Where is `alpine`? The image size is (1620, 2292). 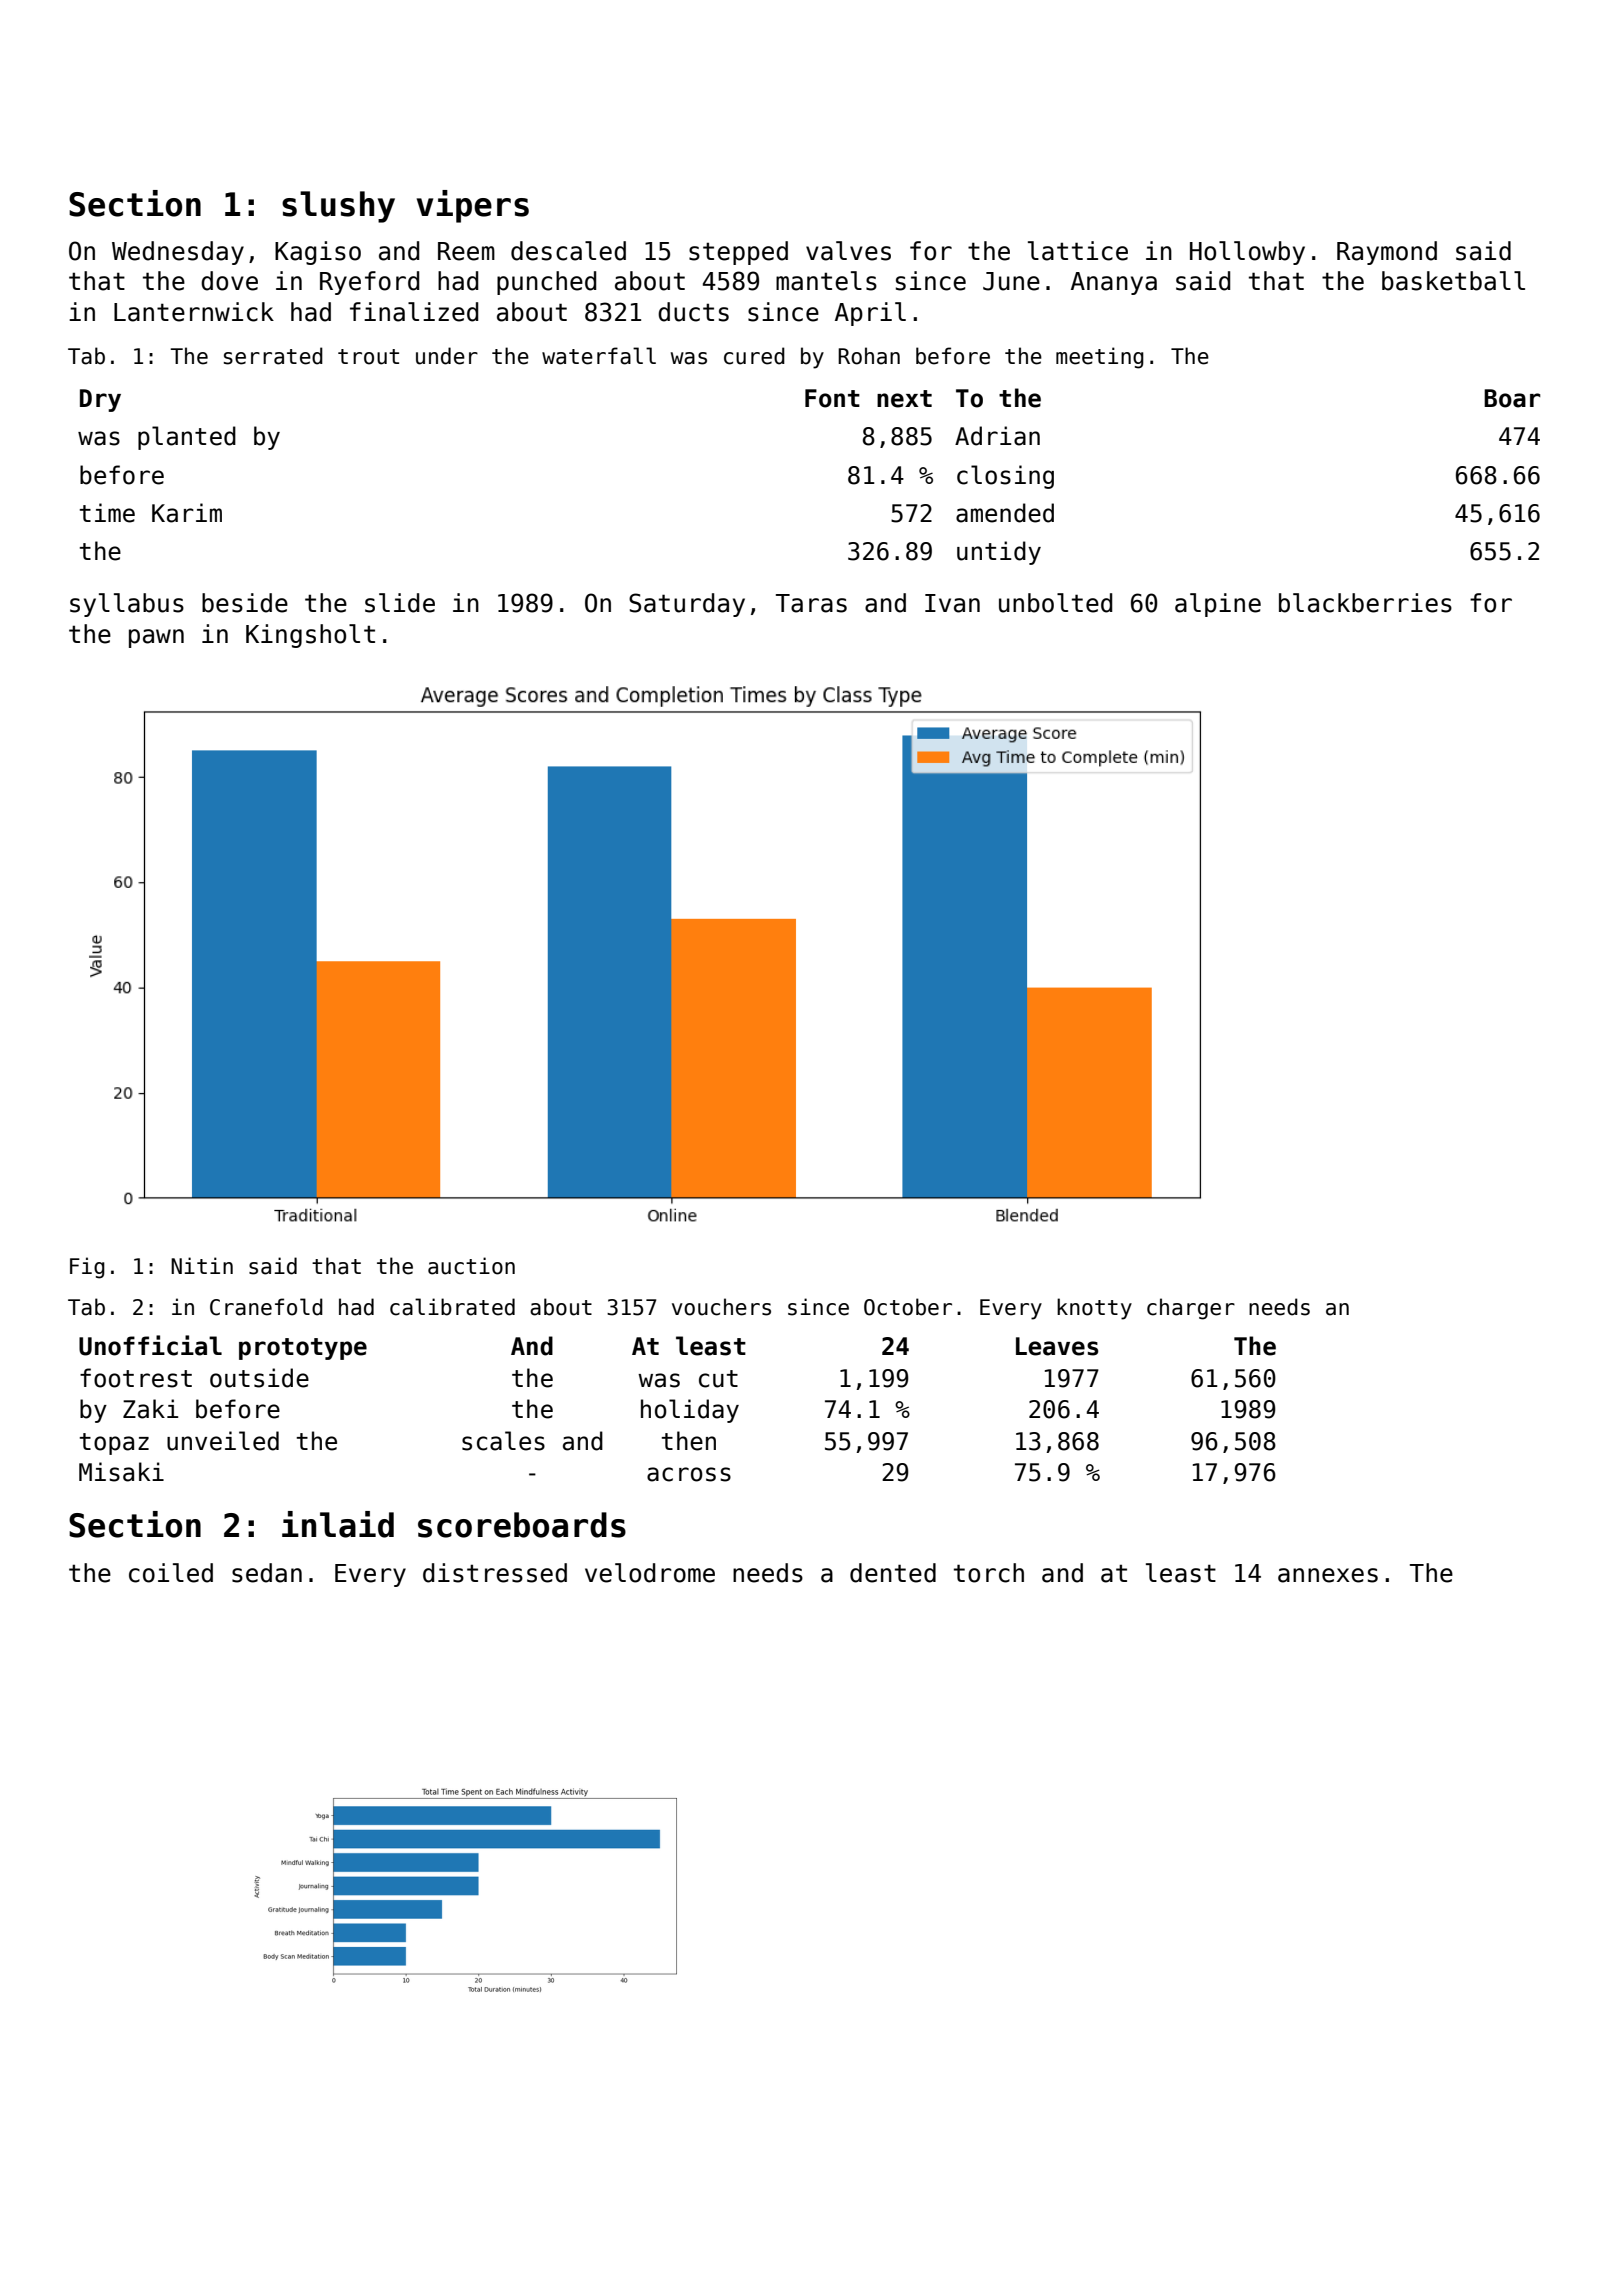 alpine is located at coordinates (1218, 605).
